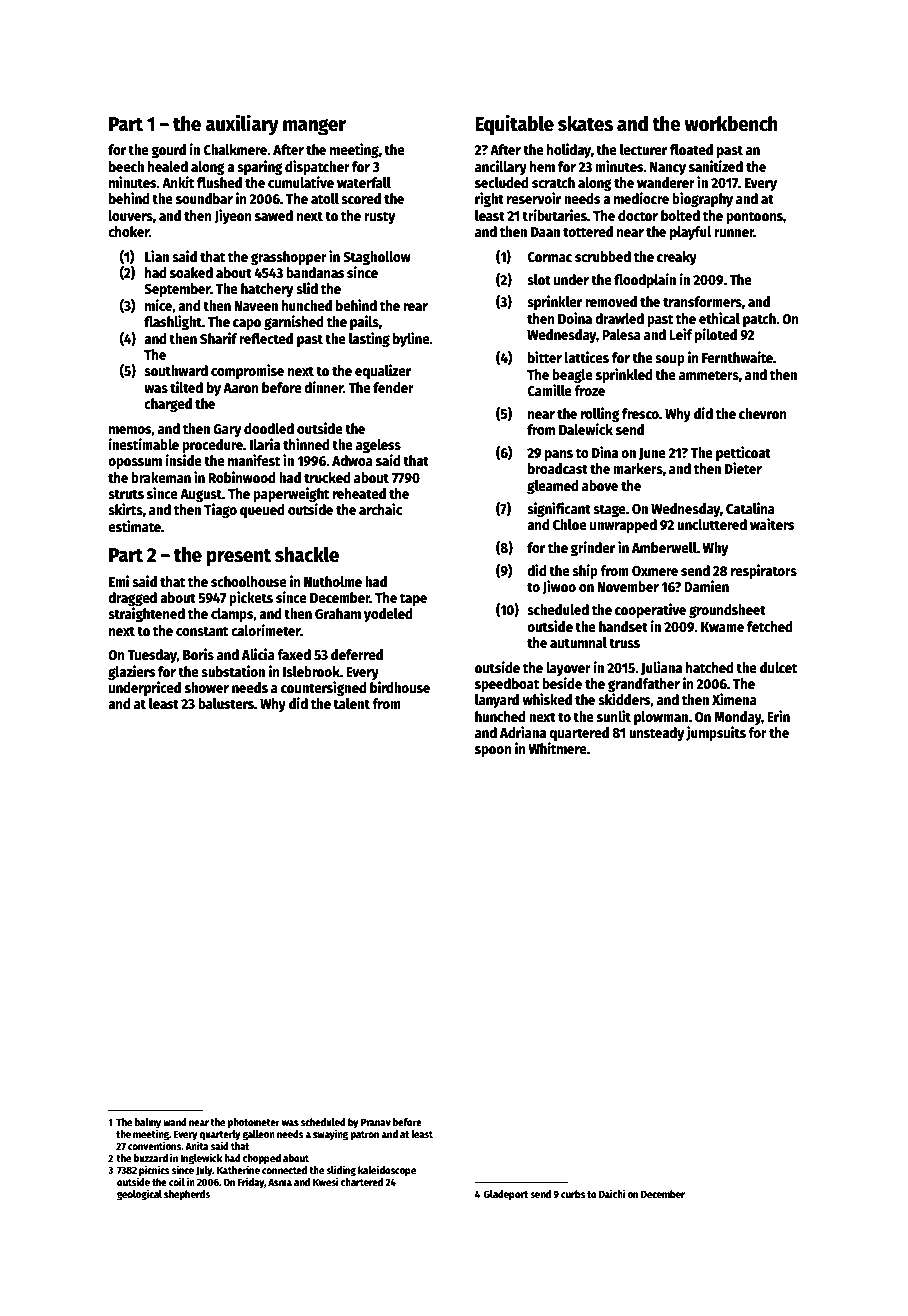  What do you see at coordinates (737, 357) in the screenshot?
I see `Fernthwaite` at bounding box center [737, 357].
